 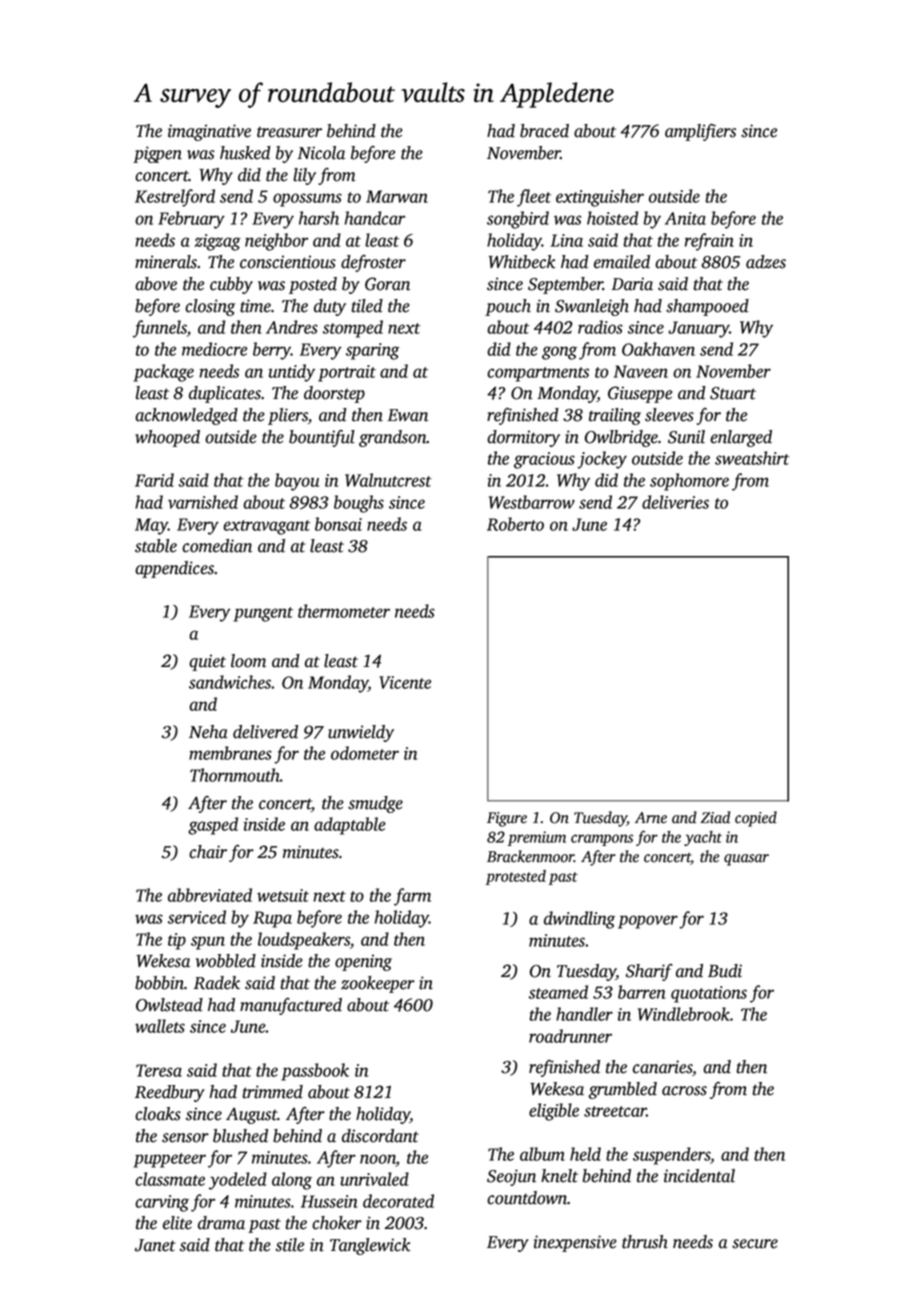 What do you see at coordinates (703, 838) in the screenshot?
I see `yacht` at bounding box center [703, 838].
